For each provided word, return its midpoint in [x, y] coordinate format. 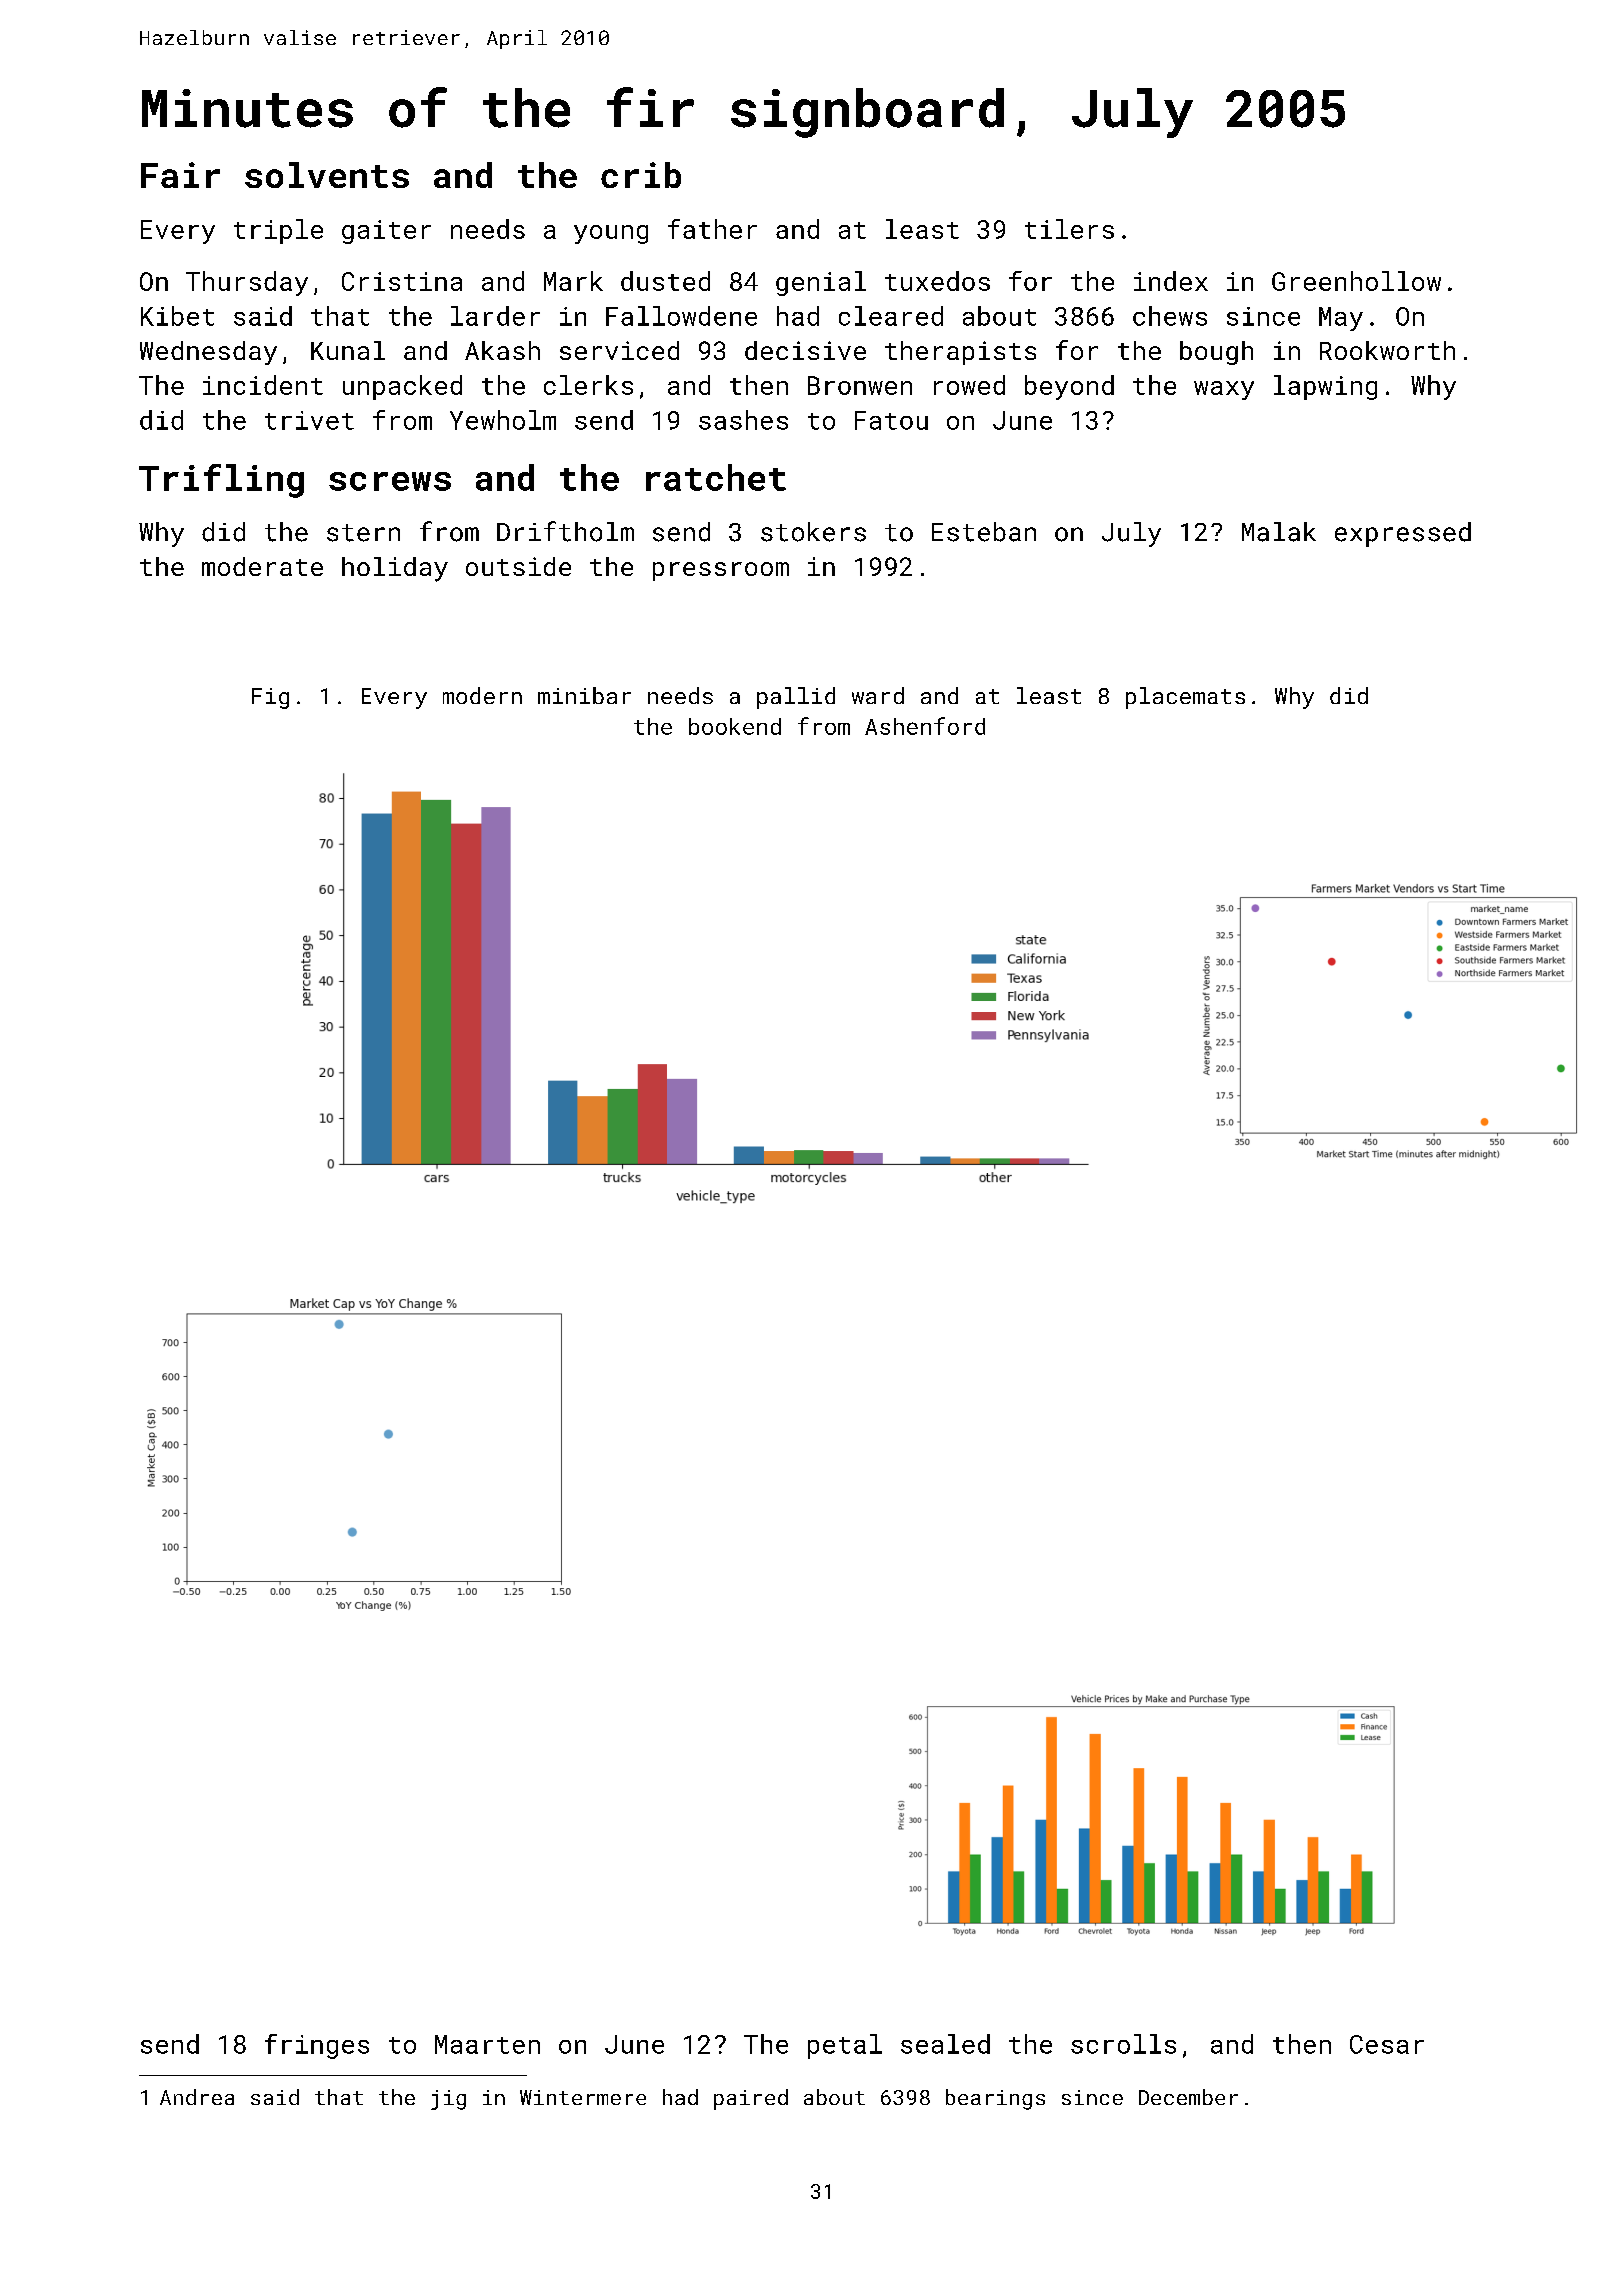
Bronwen [860, 385]
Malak [1279, 532]
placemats [1185, 698]
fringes [317, 2046]
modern [482, 695]
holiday [395, 569]
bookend [735, 726]
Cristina [402, 281]
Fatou [891, 420]
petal [845, 2046]
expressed [1403, 534]
